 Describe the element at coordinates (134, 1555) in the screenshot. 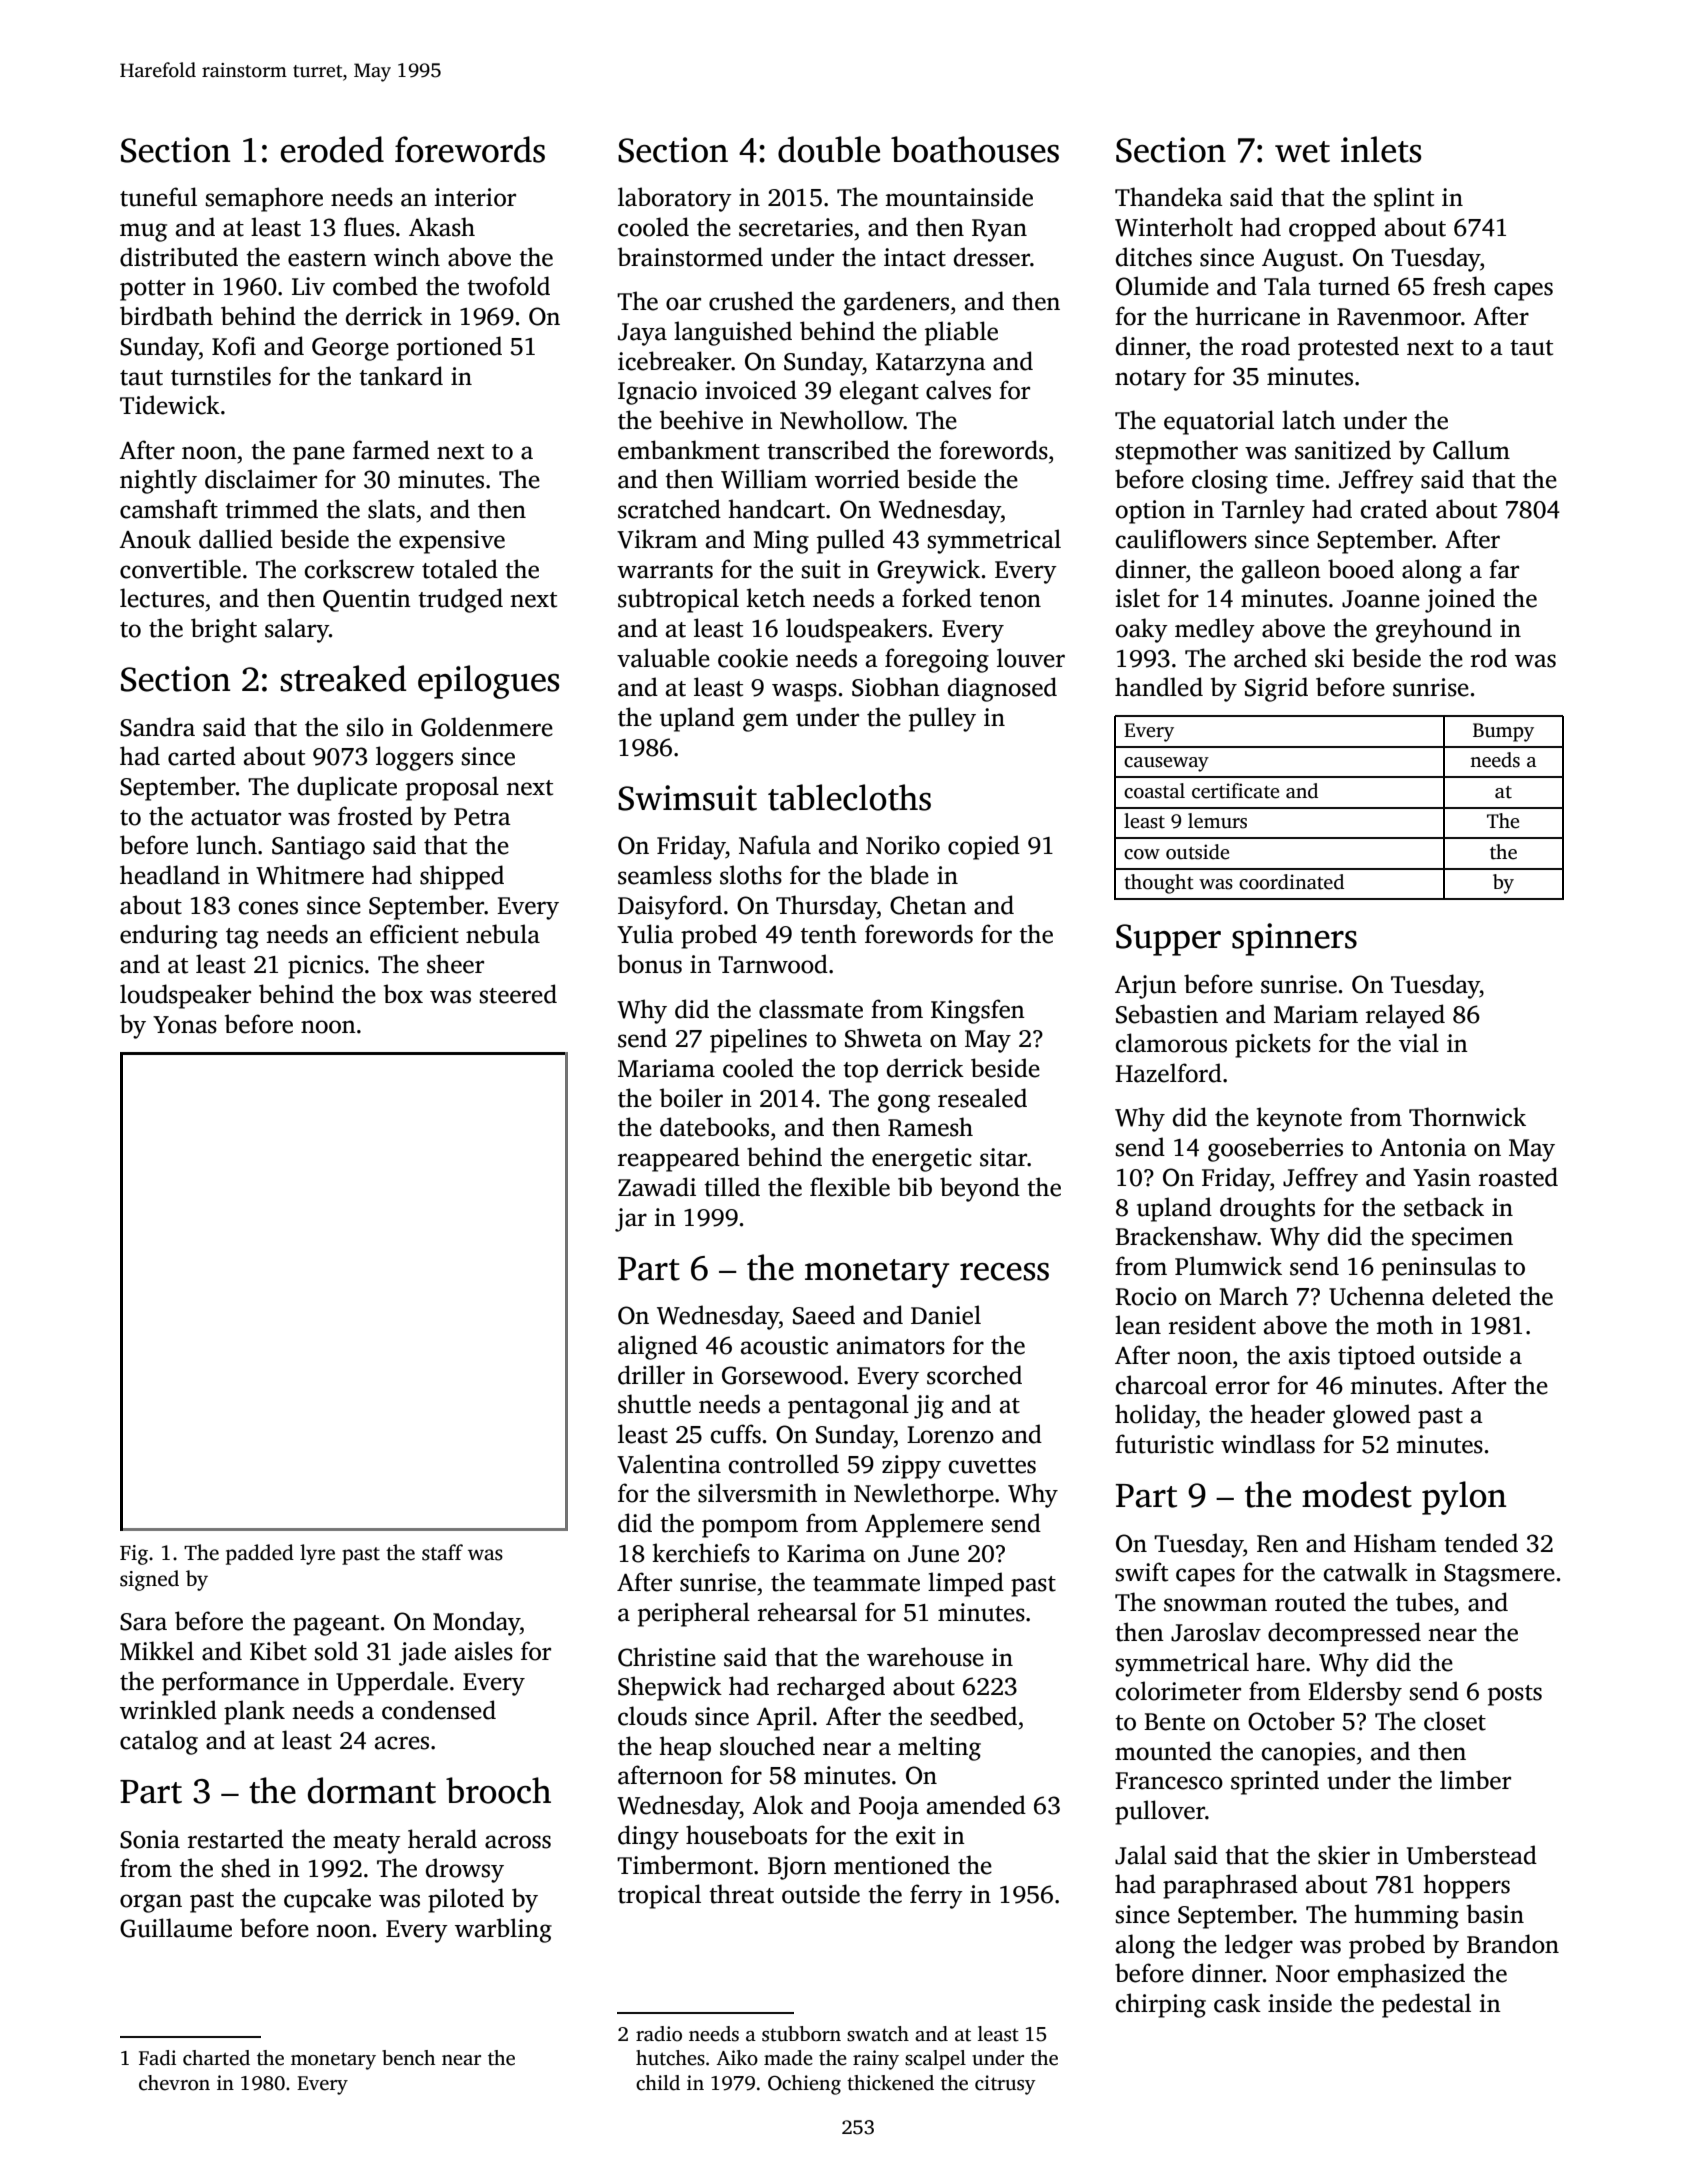

I see `Fig` at that location.
